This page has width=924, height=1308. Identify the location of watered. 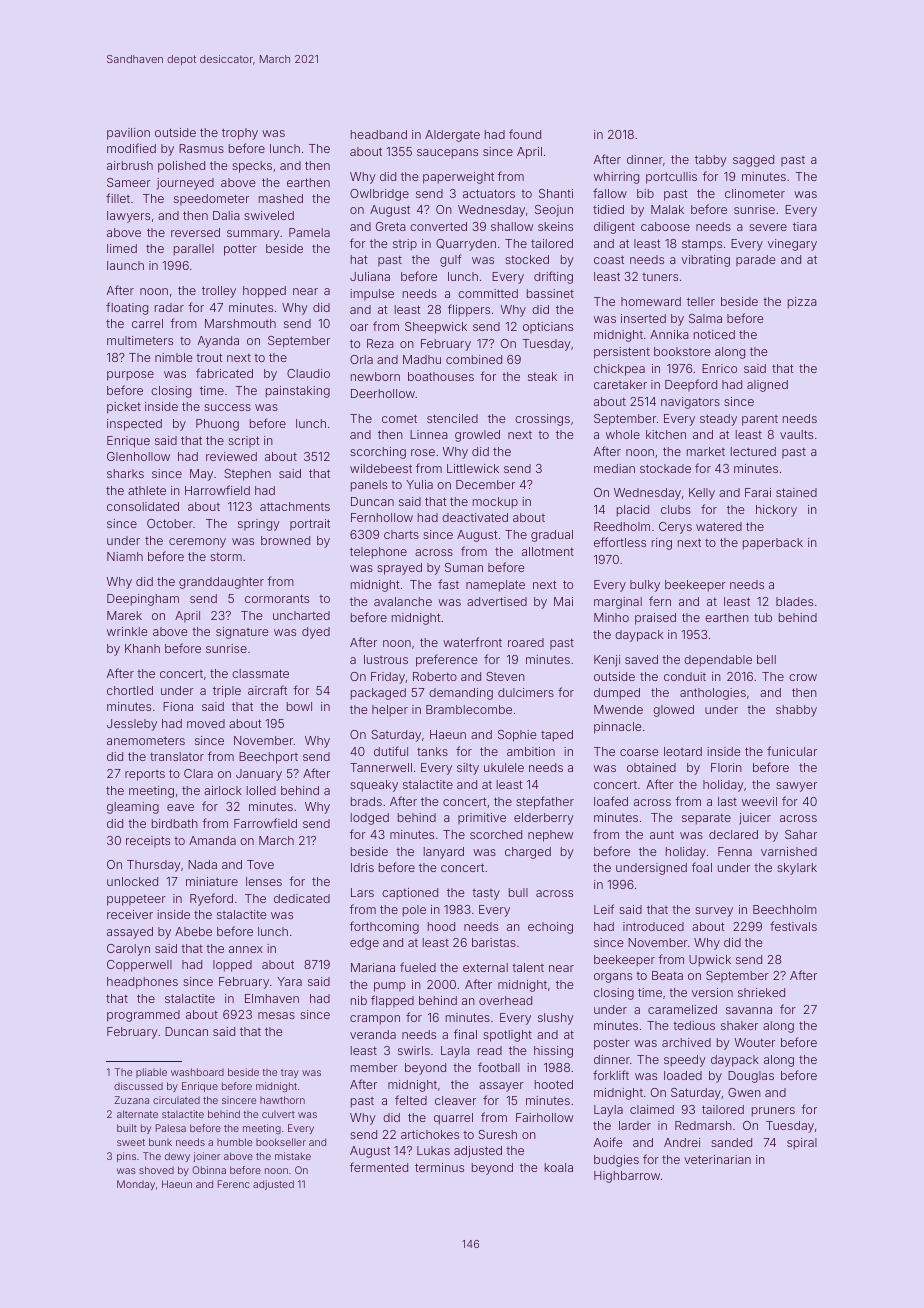
(719, 526).
